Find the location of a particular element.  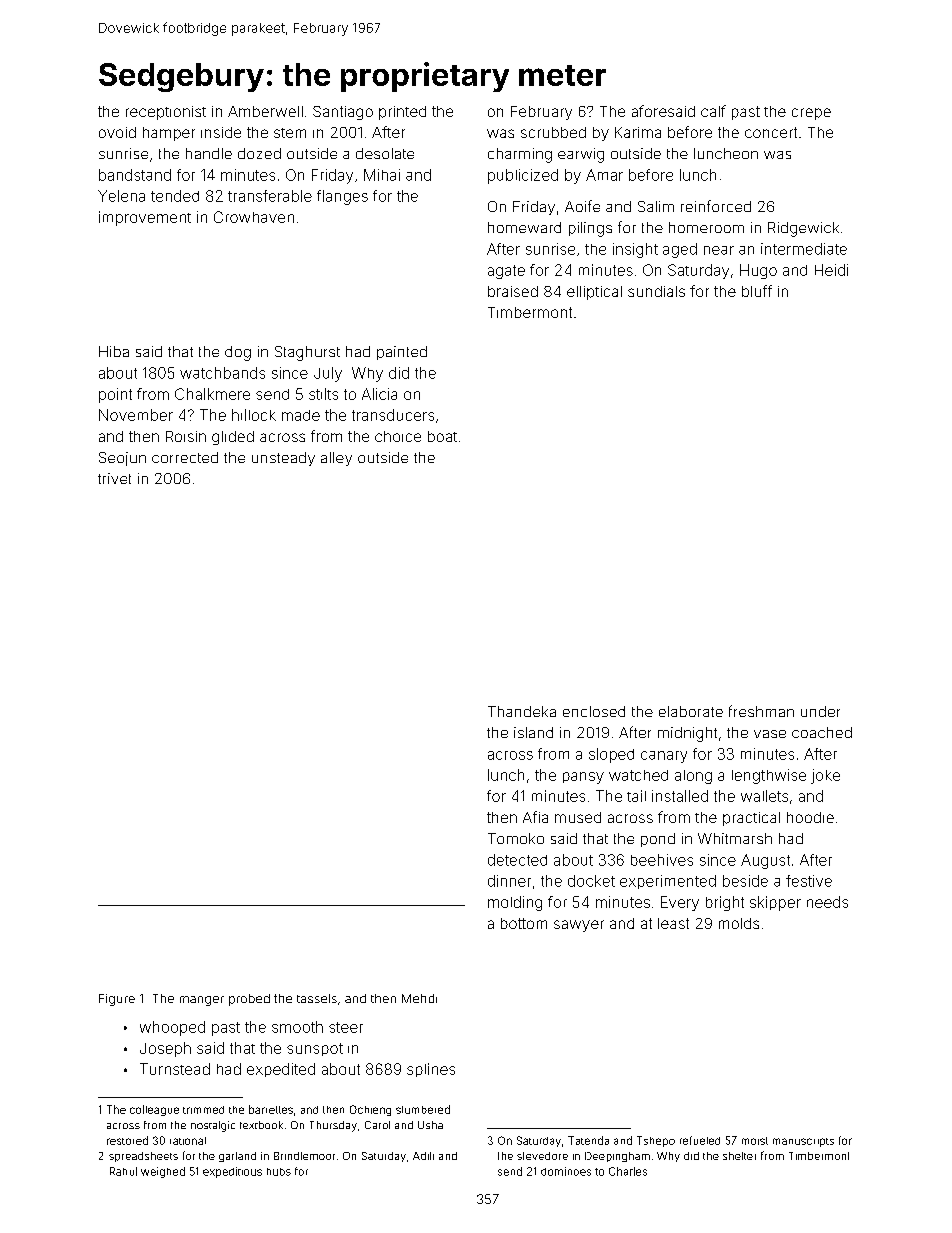

coached is located at coordinates (822, 732).
